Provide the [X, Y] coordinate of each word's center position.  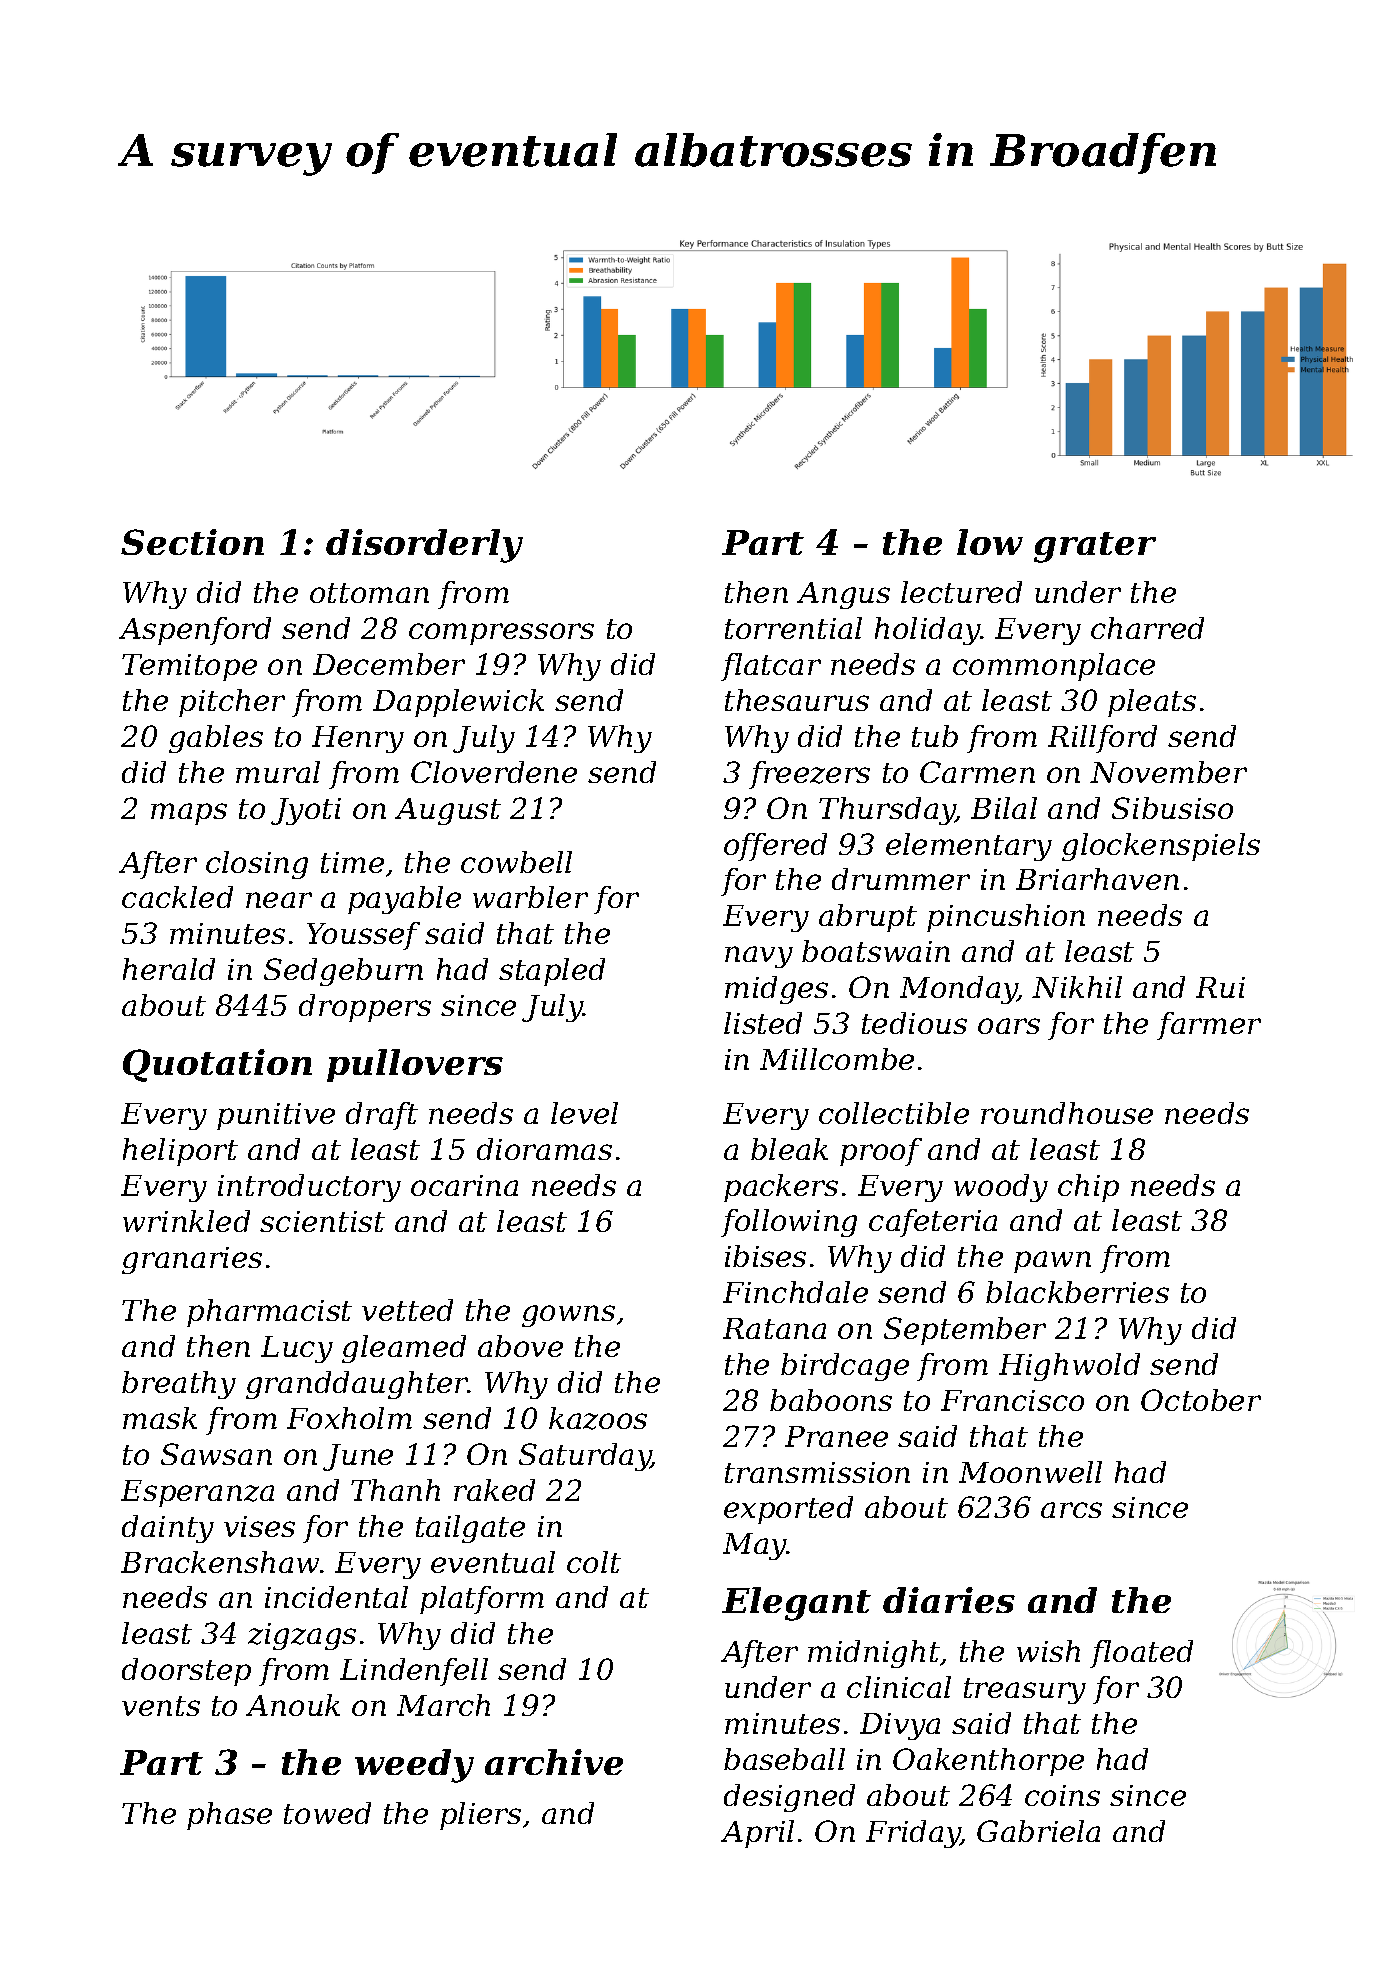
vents [161, 1706]
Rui [1220, 987]
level [584, 1113]
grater [1095, 547]
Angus [843, 595]
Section [192, 542]
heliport [180, 1152]
